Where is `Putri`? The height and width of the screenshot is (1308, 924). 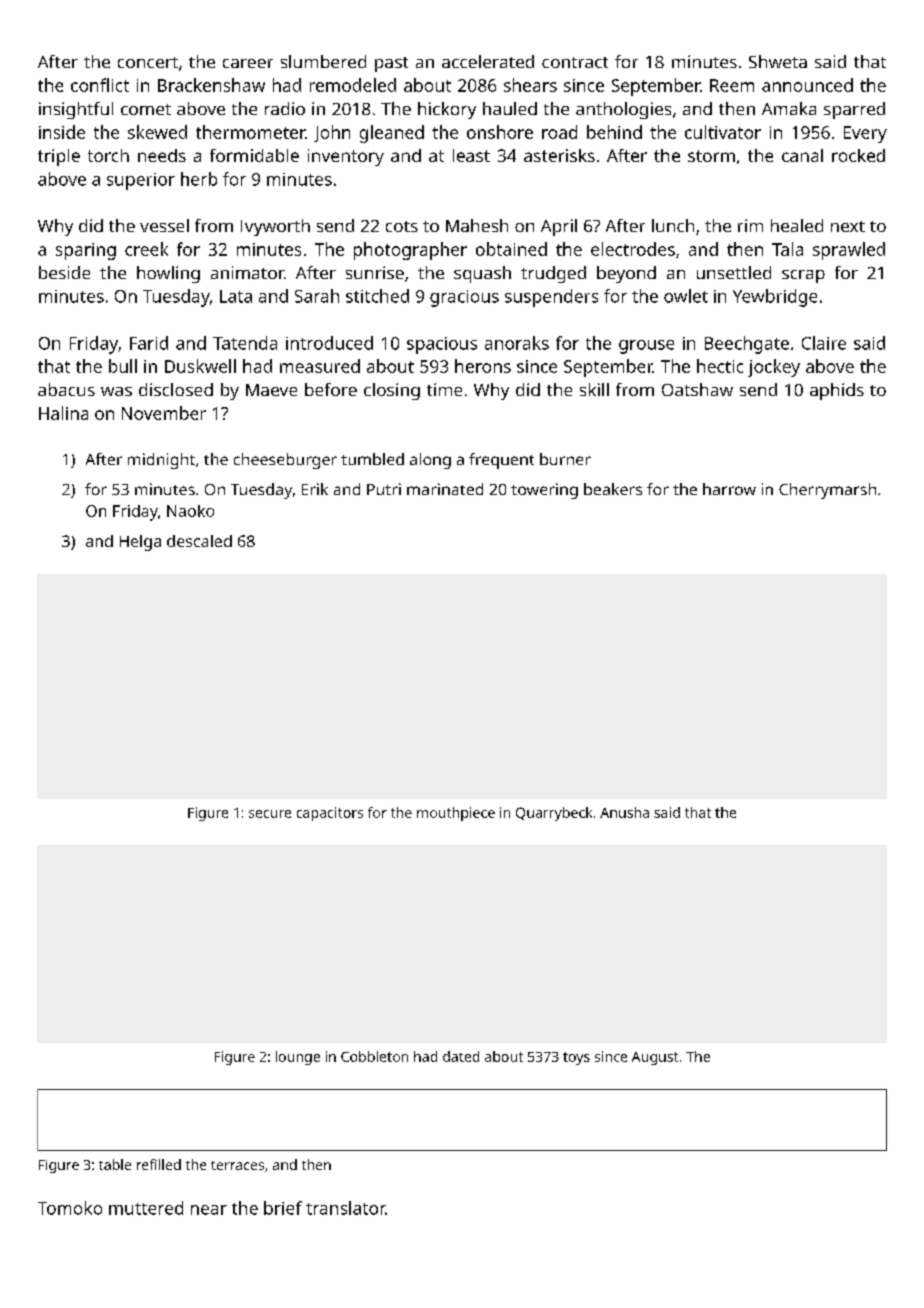 Putri is located at coordinates (384, 489).
